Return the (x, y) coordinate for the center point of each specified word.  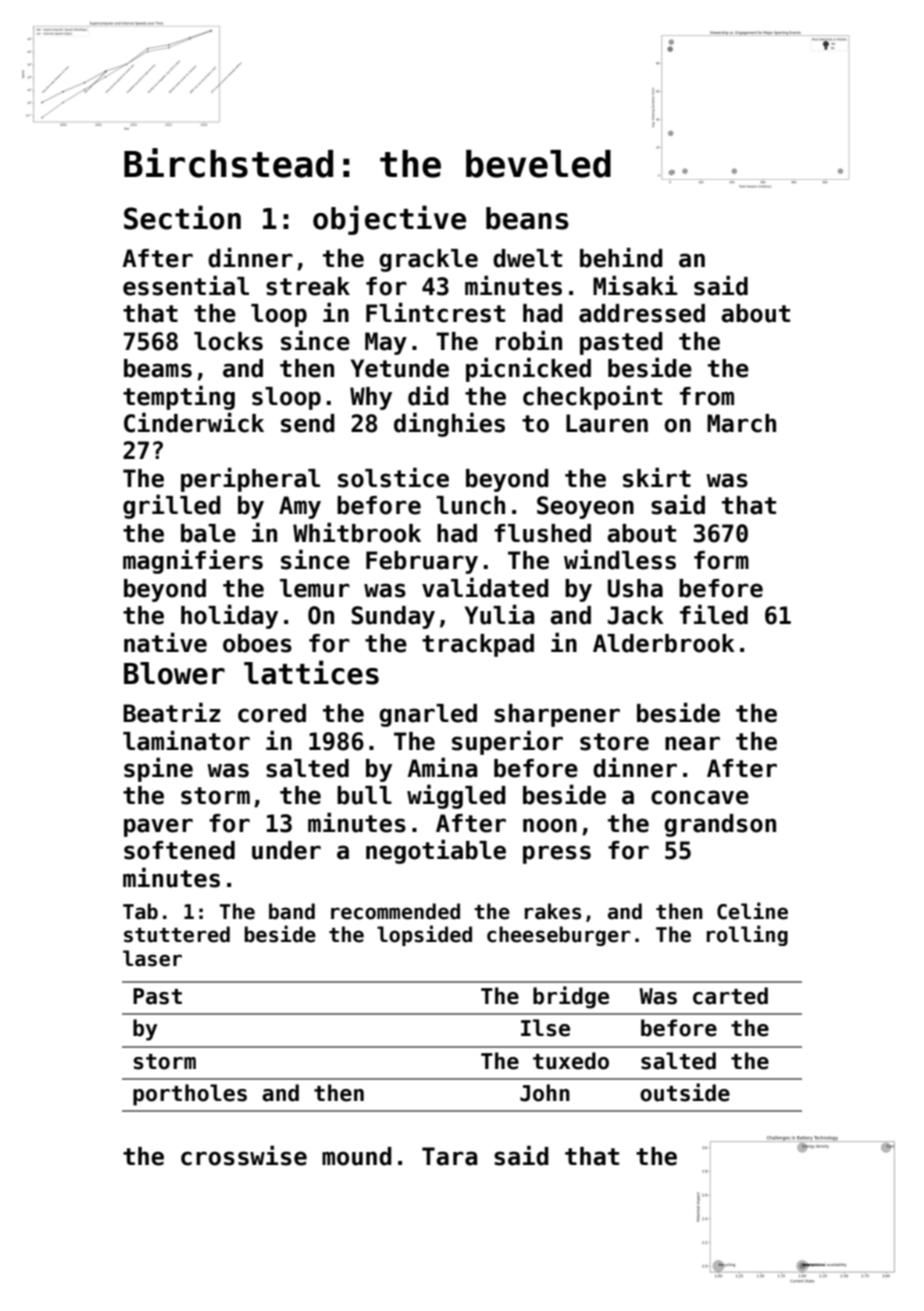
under (286, 850)
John (545, 1093)
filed (714, 614)
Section (182, 217)
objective (389, 220)
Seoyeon (585, 507)
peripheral (250, 479)
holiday (229, 616)
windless (620, 559)
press (557, 854)
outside (685, 1092)
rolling (747, 935)
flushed (542, 533)
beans (527, 218)
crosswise (244, 1155)
